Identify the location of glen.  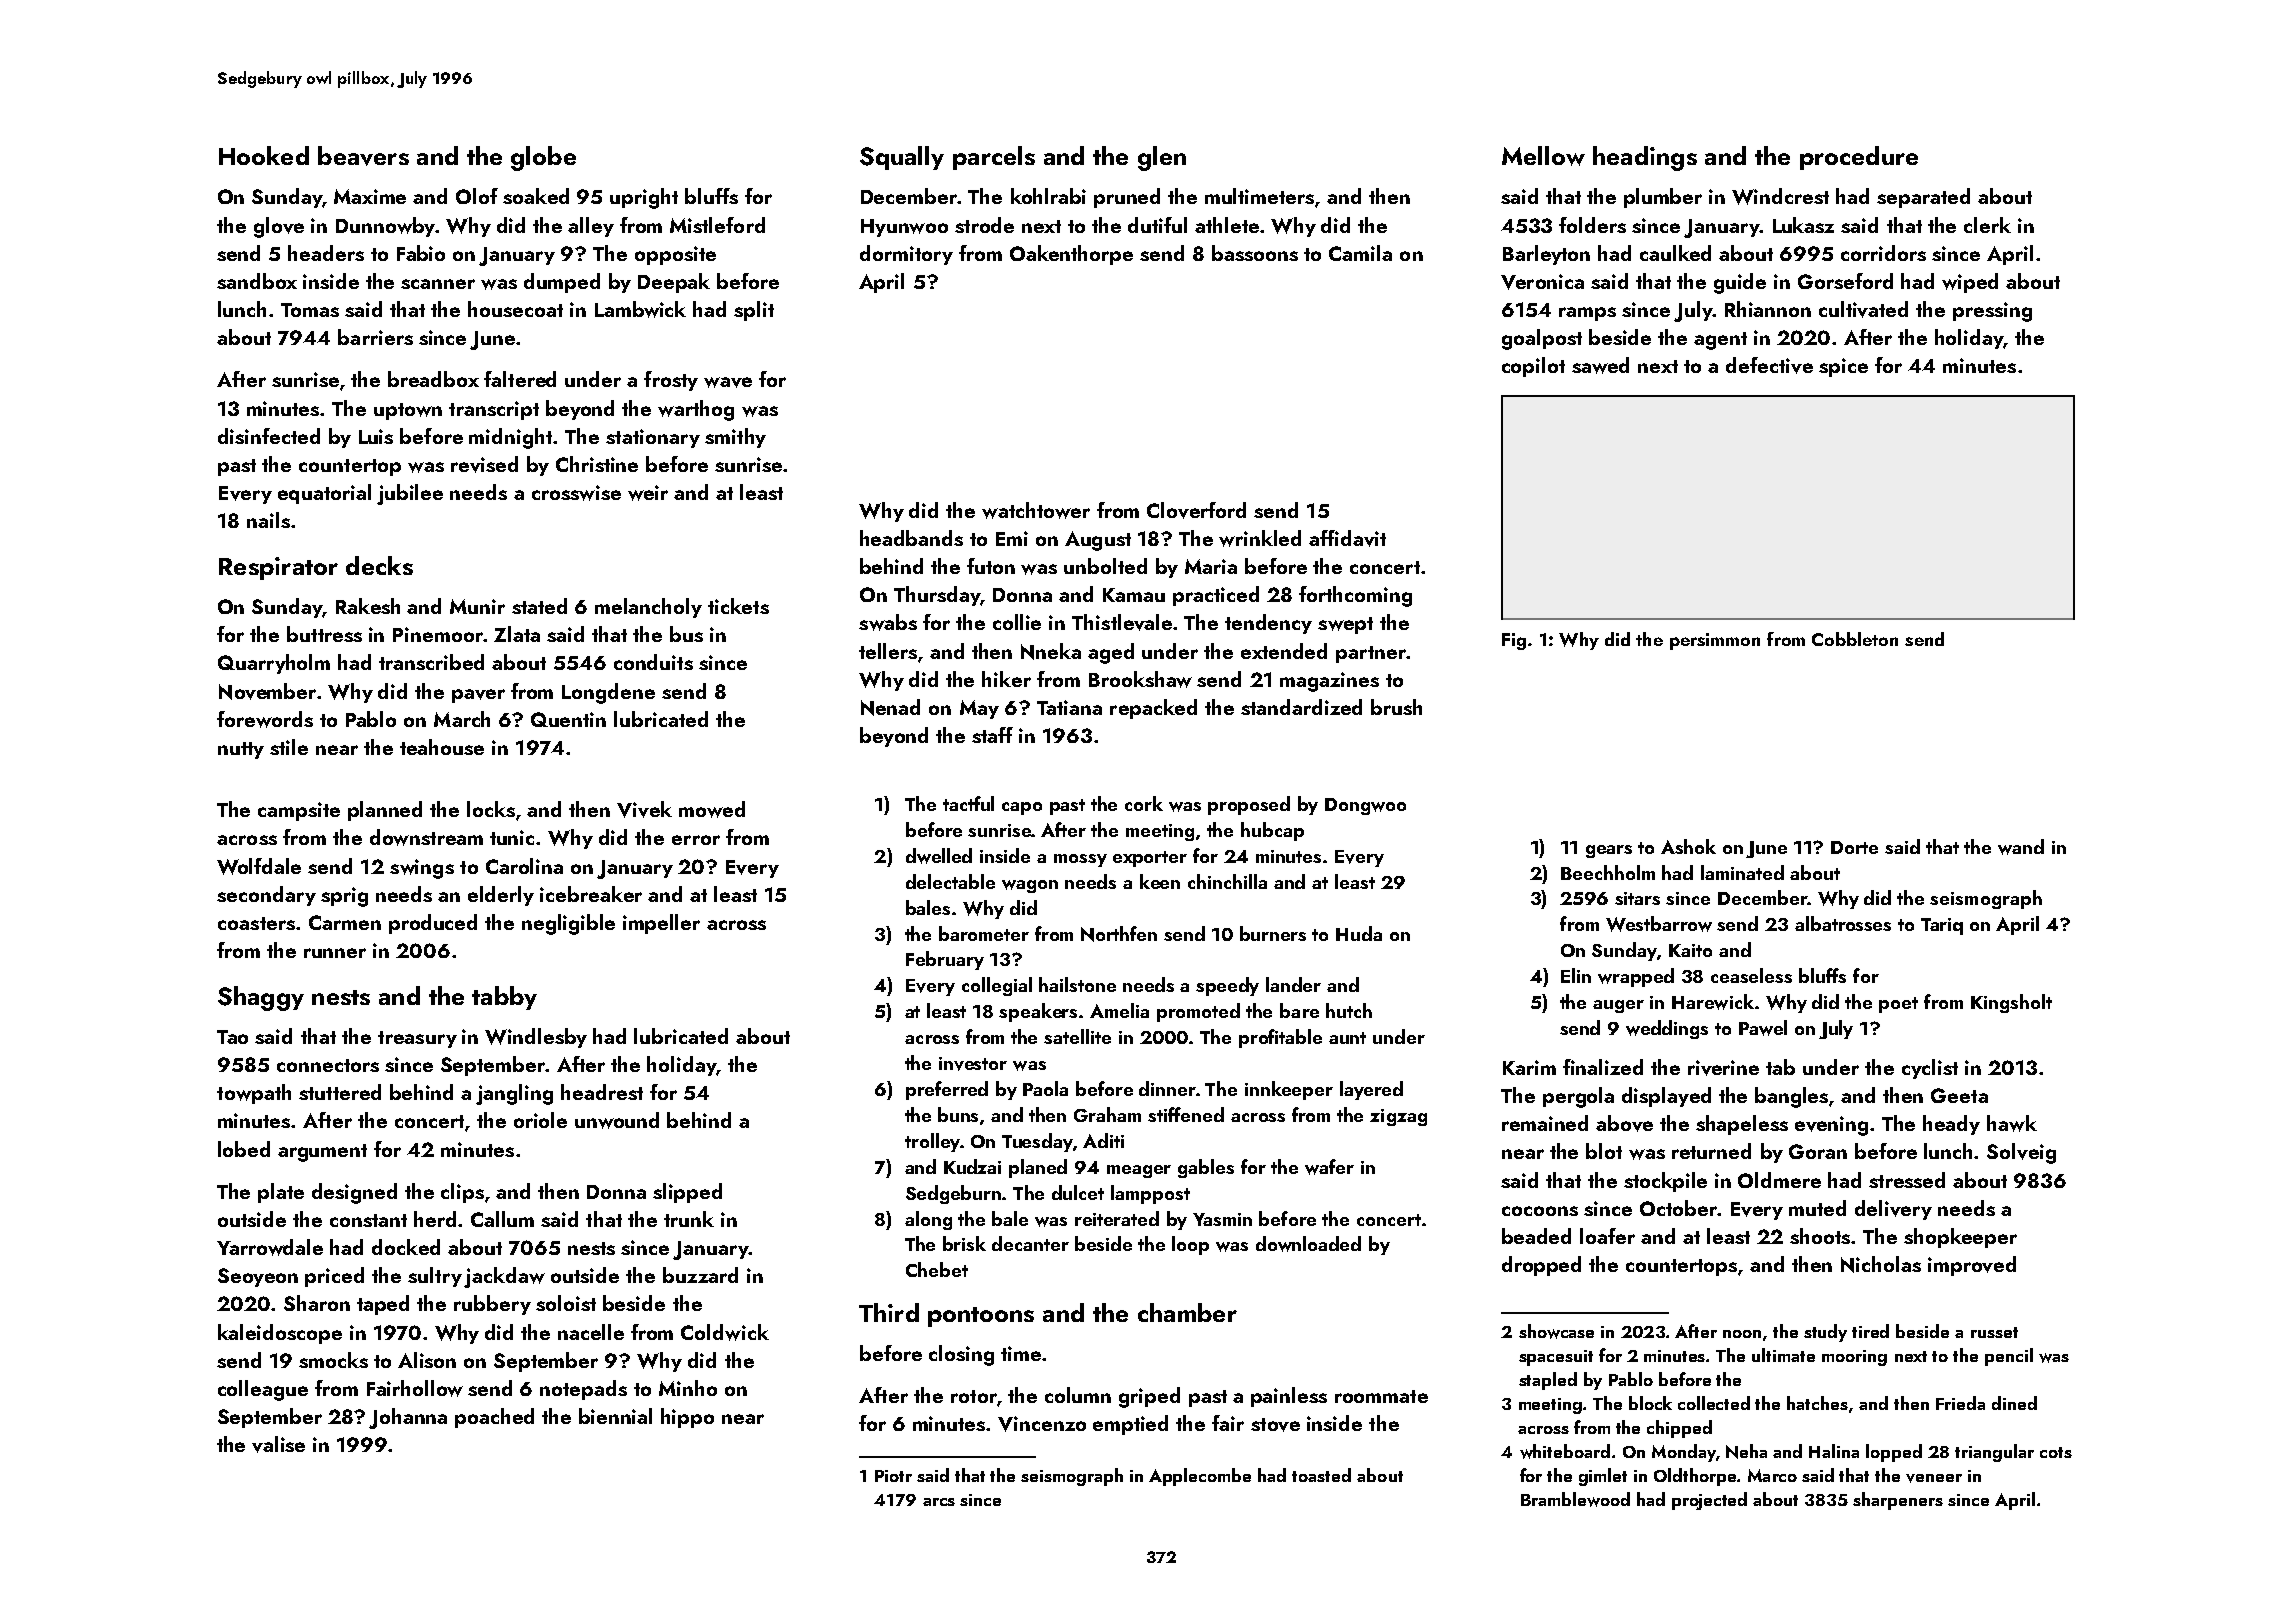
(1162, 158).
